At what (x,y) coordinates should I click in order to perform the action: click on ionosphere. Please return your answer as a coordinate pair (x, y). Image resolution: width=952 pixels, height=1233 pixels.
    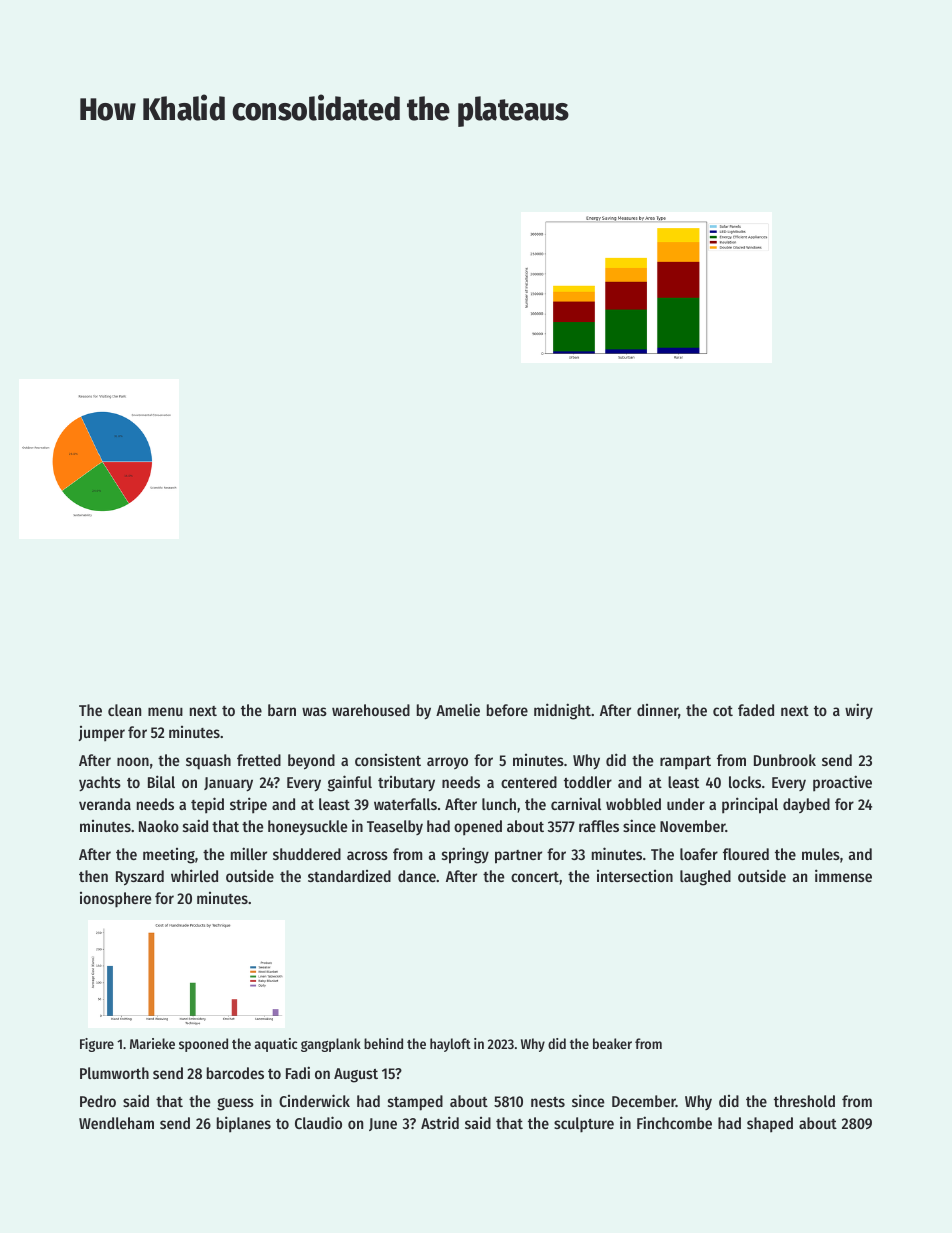
    Looking at the image, I should click on (116, 900).
